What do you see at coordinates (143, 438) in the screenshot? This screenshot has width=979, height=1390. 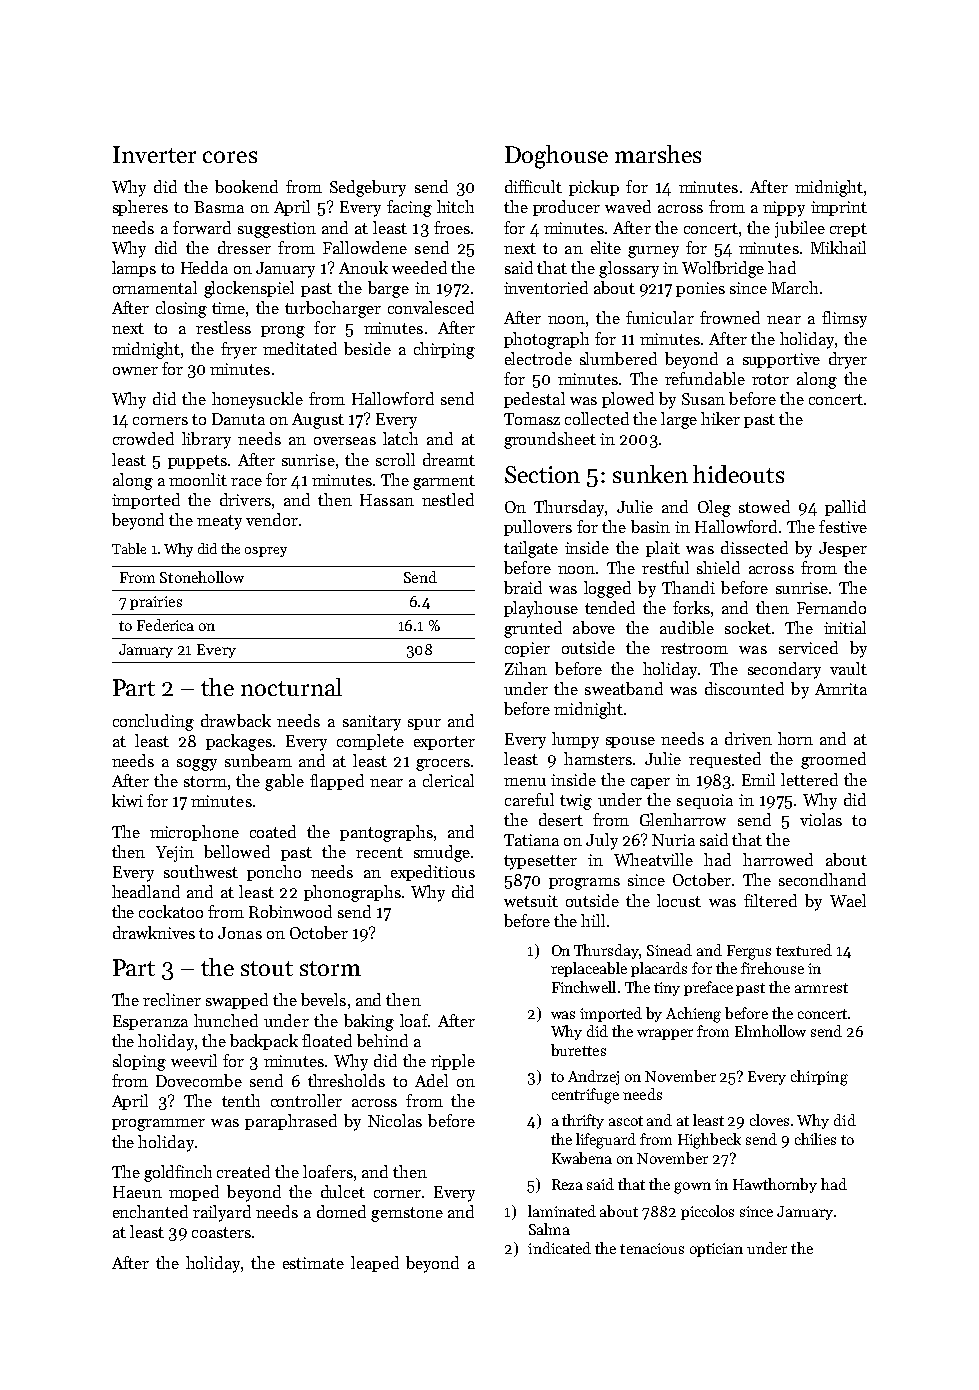 I see `crowded` at bounding box center [143, 438].
